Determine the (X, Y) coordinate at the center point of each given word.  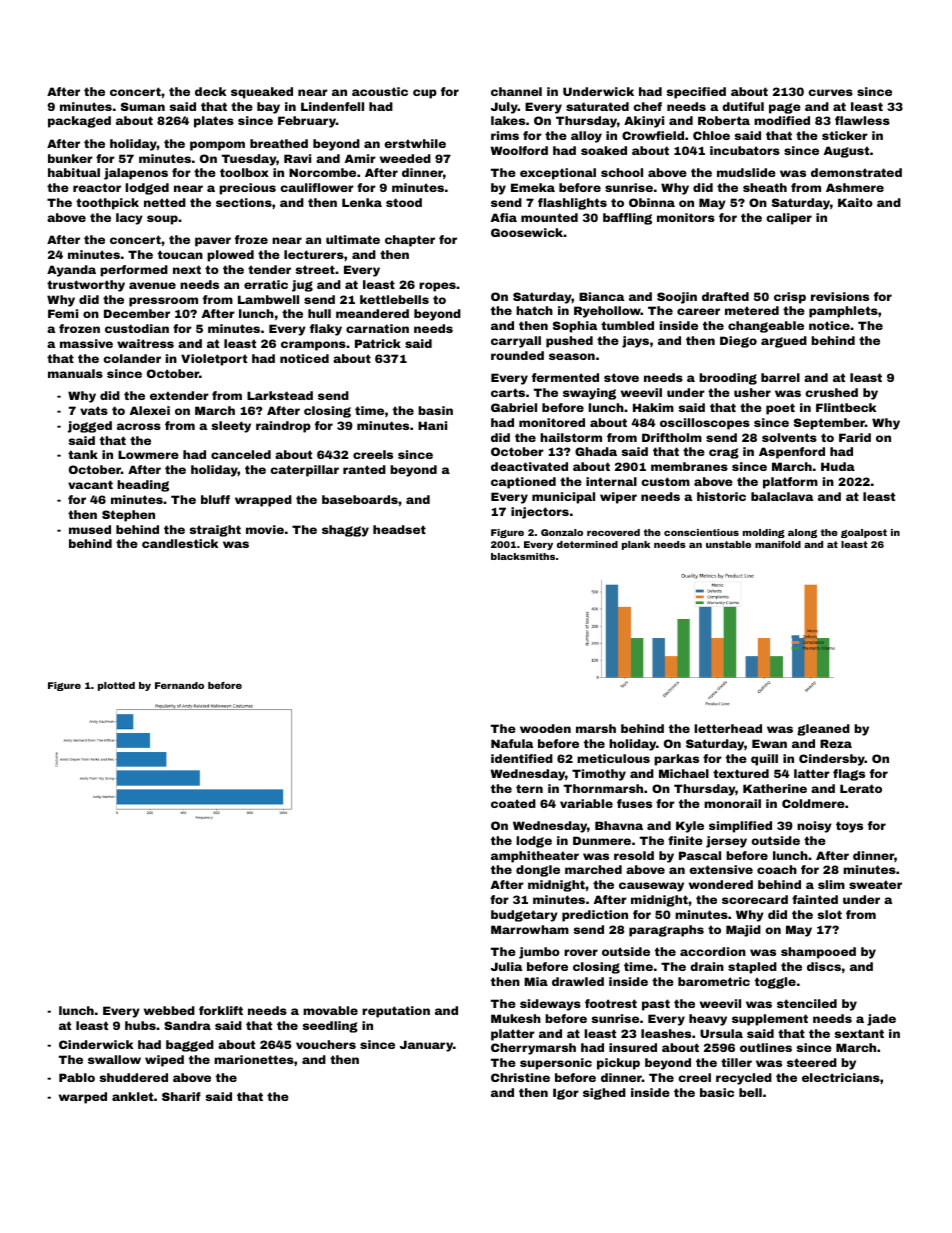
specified (696, 93)
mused (90, 529)
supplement (770, 1020)
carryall (516, 342)
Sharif (181, 1096)
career (698, 311)
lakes (508, 120)
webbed (169, 1010)
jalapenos (136, 174)
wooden (545, 728)
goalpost (864, 533)
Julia (506, 966)
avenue (152, 285)
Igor (566, 1094)
